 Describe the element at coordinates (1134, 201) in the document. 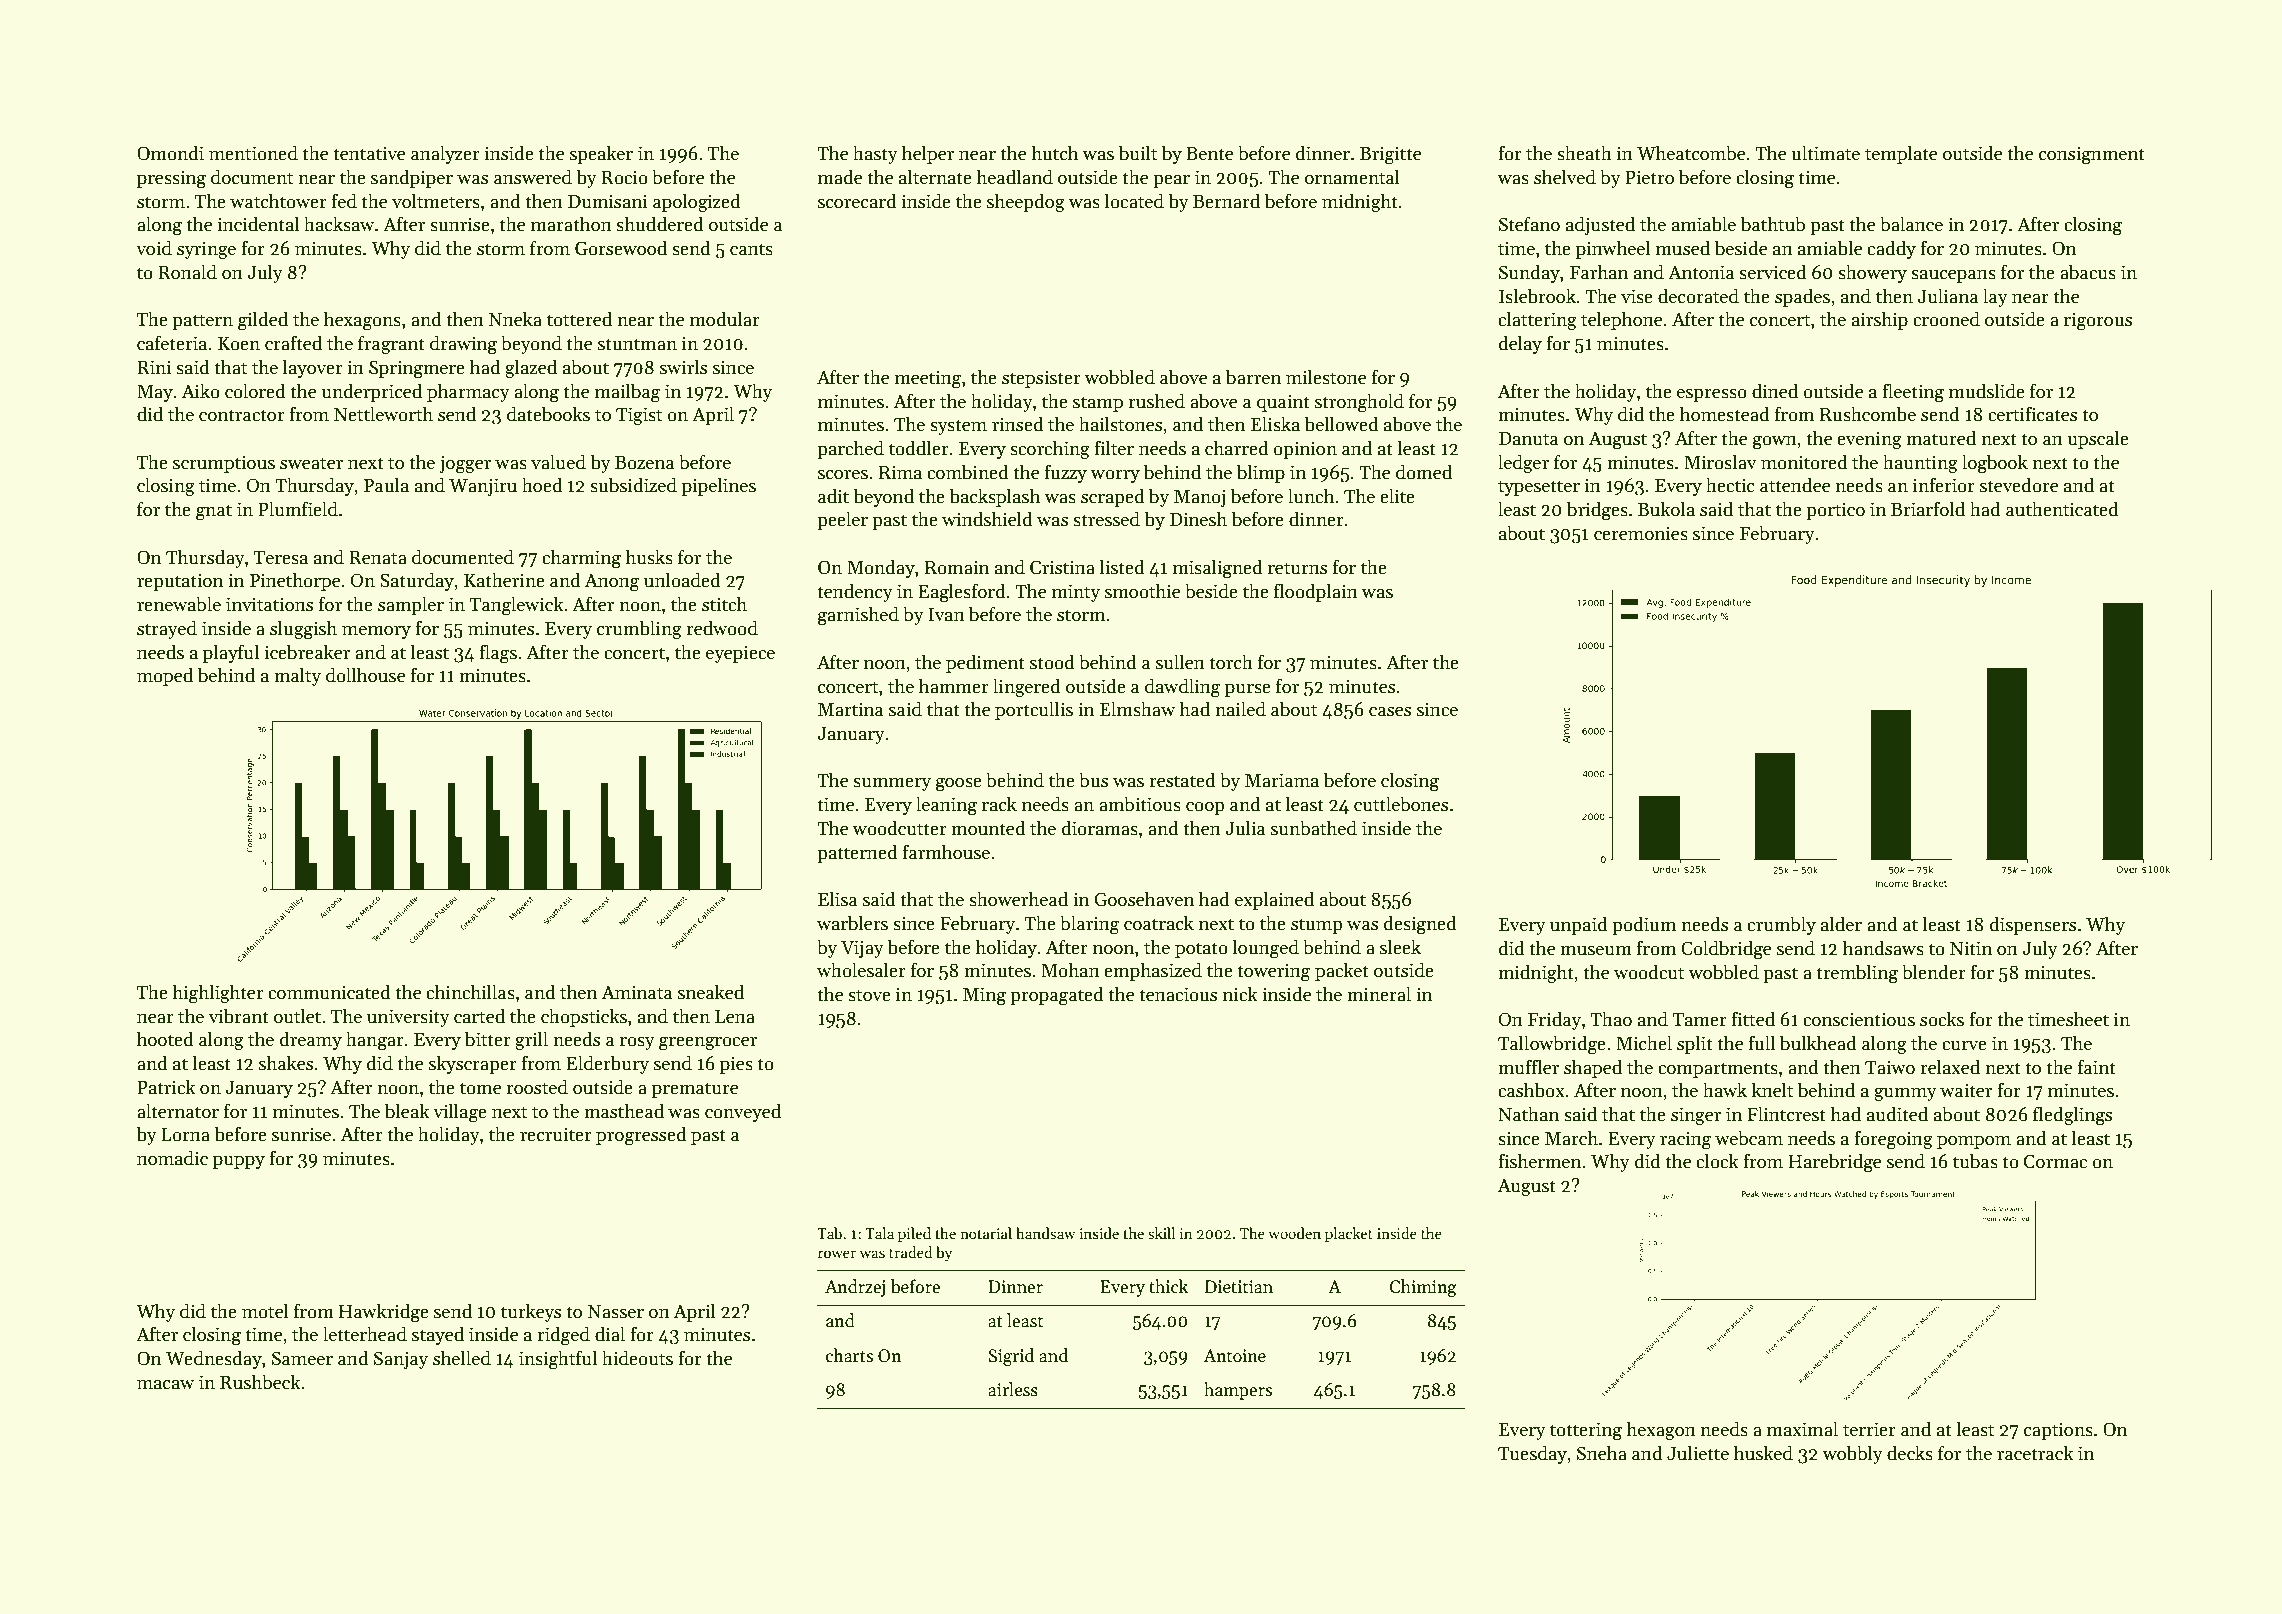

I see `located` at that location.
